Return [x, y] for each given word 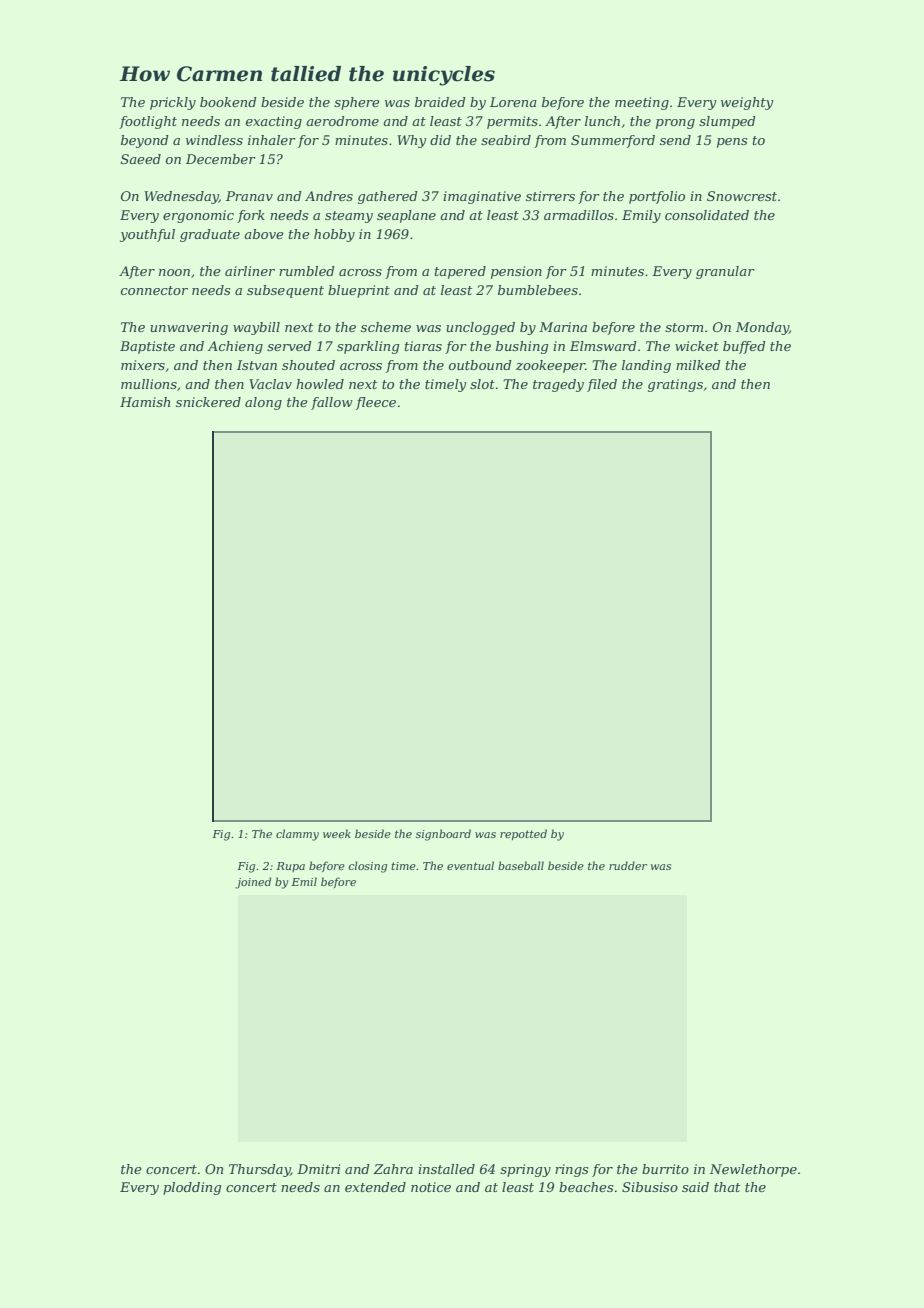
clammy [297, 835]
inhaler [272, 140]
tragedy [558, 385]
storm [684, 327]
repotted [523, 834]
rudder [628, 865]
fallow [332, 403]
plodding [192, 1188]
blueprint [359, 291]
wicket [697, 346]
